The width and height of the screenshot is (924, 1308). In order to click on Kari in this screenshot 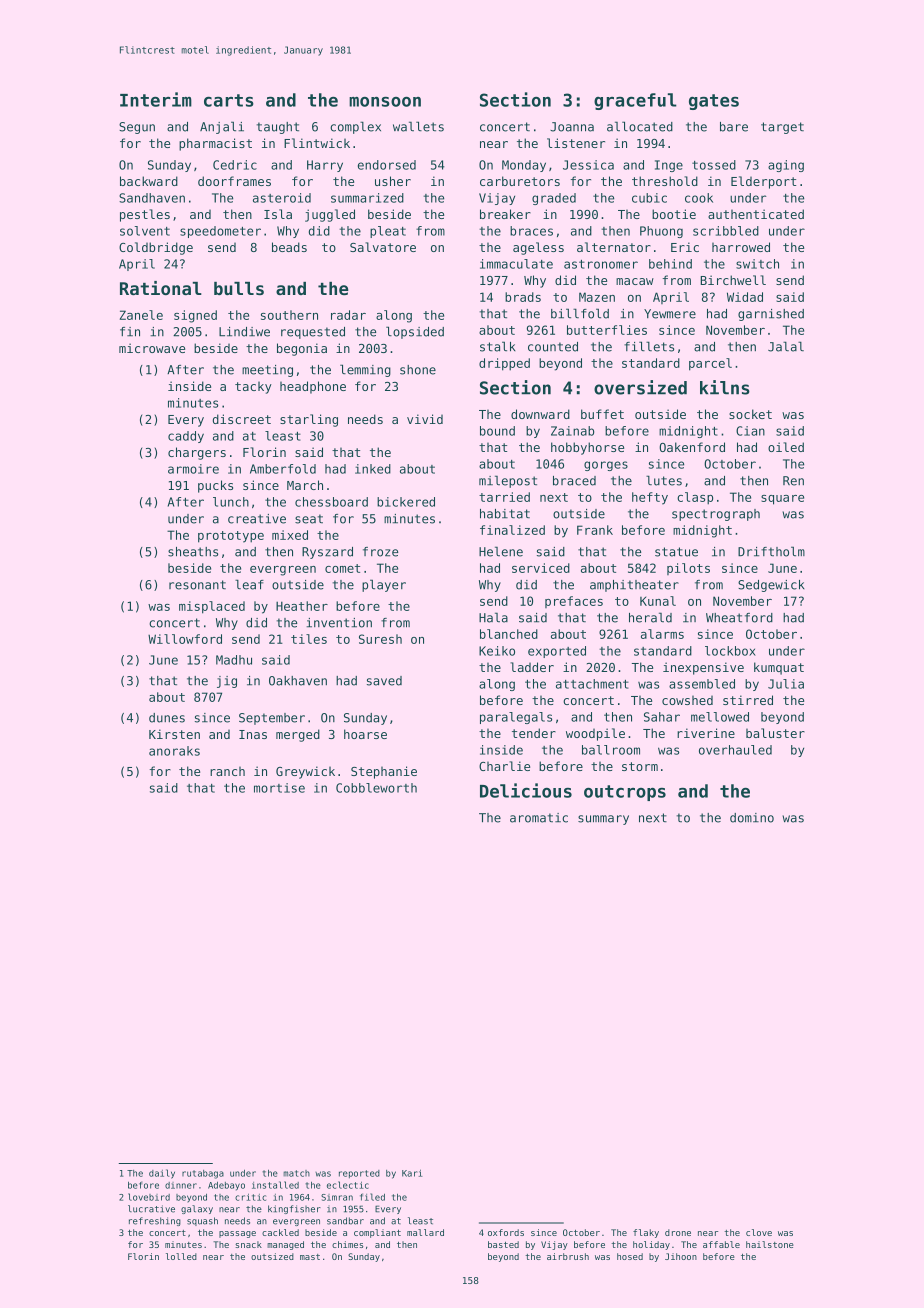, I will do `click(412, 1173)`.
